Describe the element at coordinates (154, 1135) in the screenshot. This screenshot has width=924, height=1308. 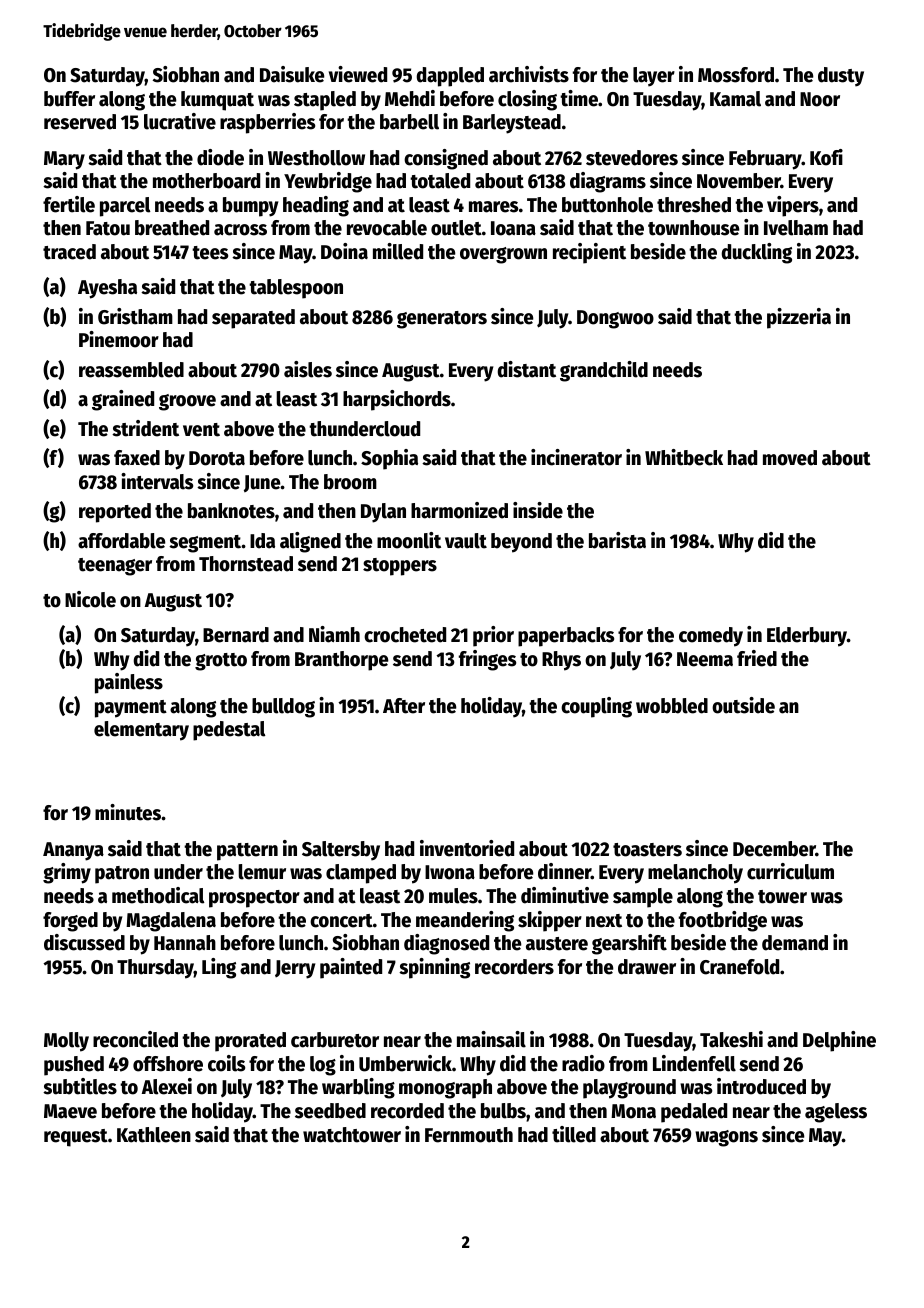
I see `Kathleen` at that location.
